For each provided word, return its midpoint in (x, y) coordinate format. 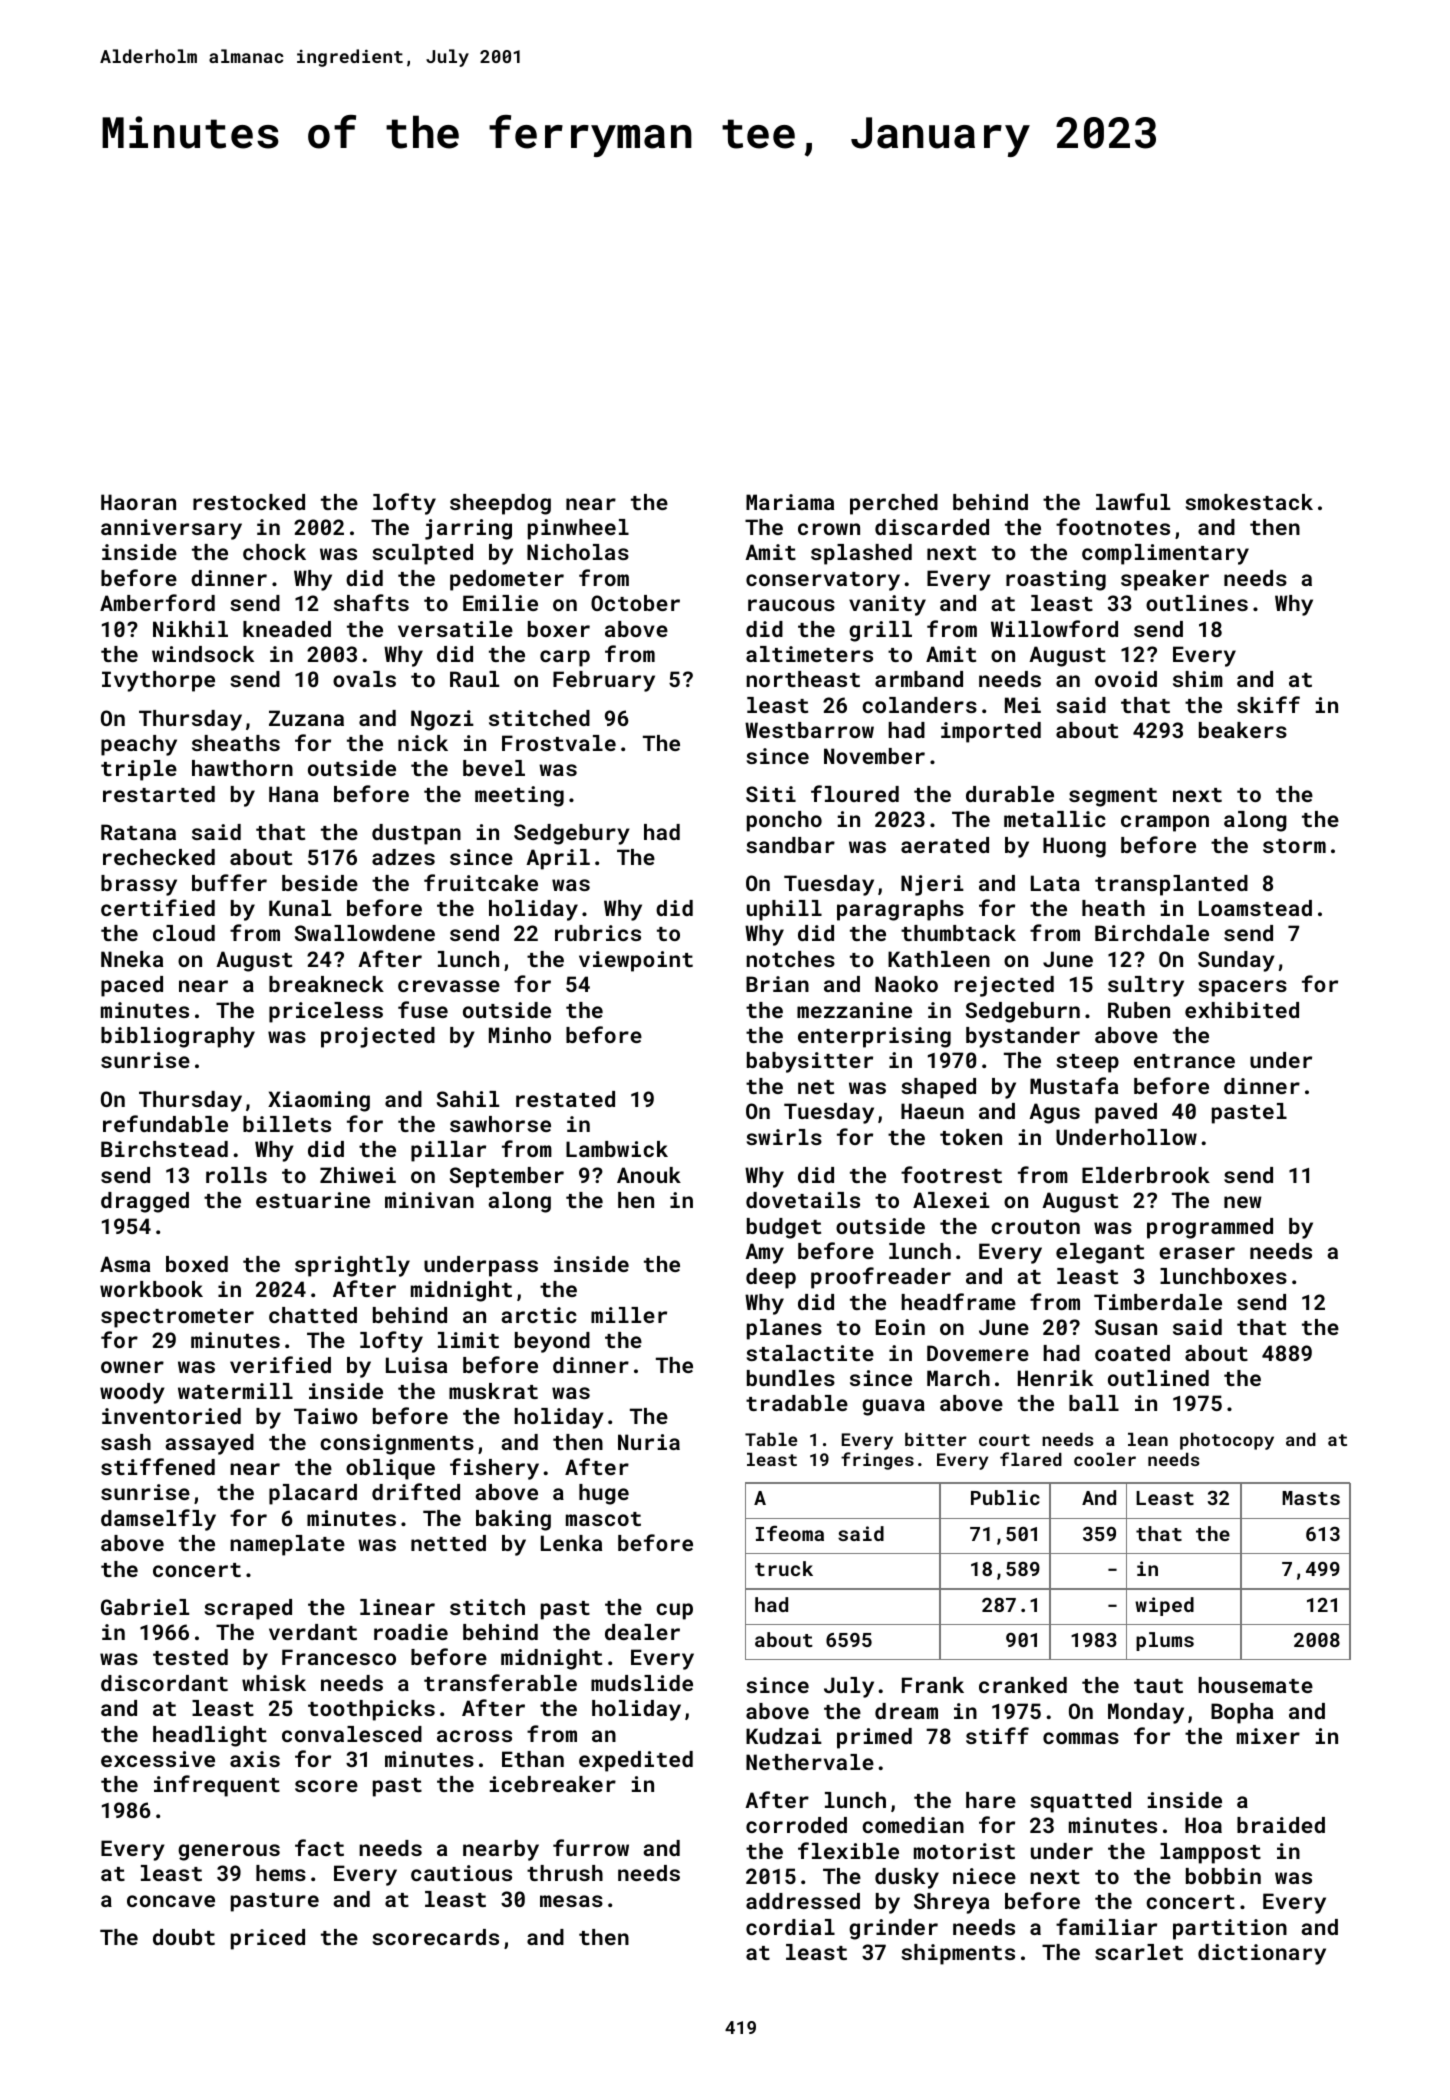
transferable (500, 1682)
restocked (249, 502)
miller (629, 1315)
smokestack (1249, 502)
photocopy (1227, 1441)
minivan (429, 1200)
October (635, 603)
